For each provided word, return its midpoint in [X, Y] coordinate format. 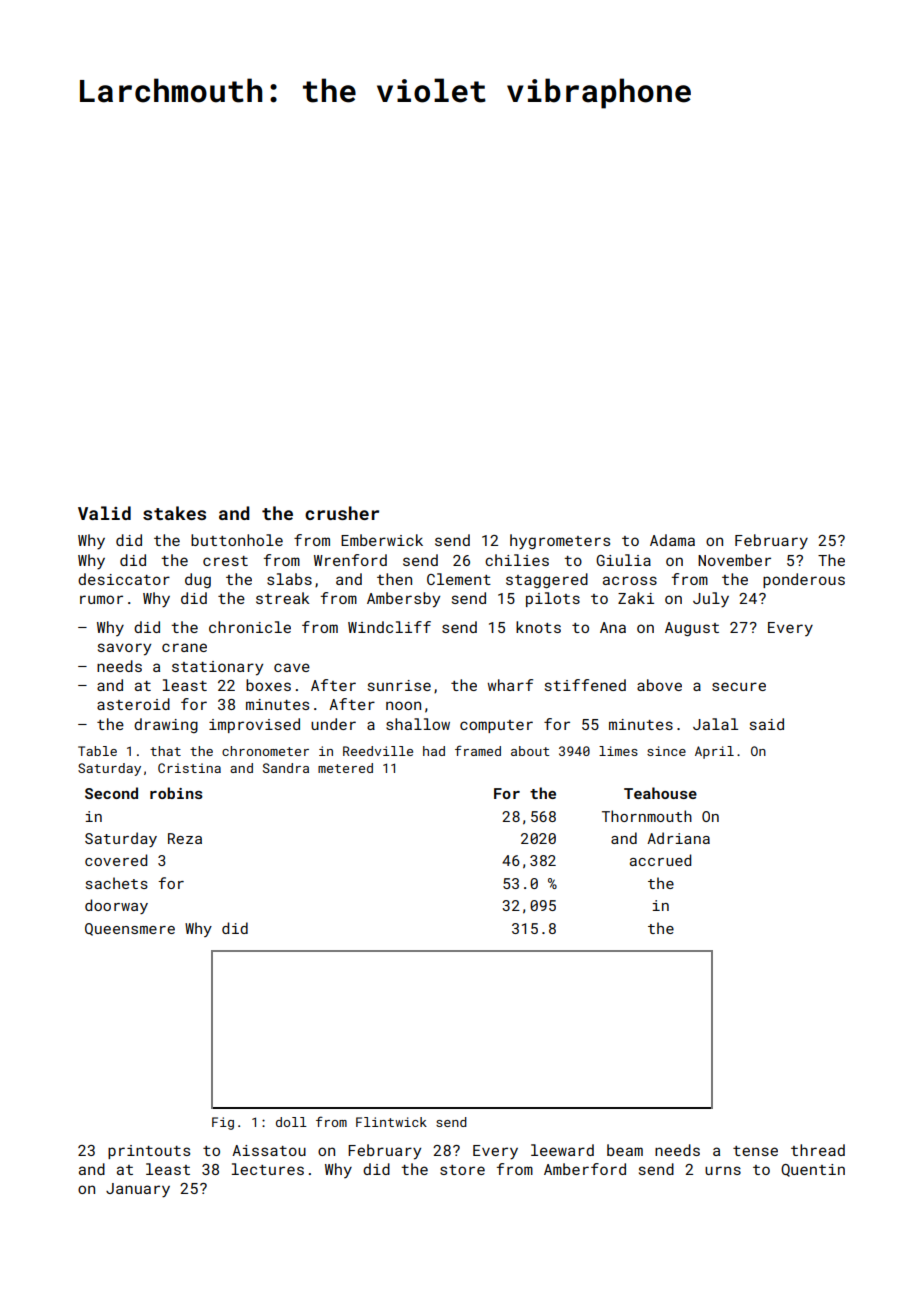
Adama [672, 540]
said [767, 724]
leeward [562, 1150]
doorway [116, 906]
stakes [174, 513]
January [138, 1190]
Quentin [813, 1170]
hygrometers [560, 542]
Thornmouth [647, 816]
